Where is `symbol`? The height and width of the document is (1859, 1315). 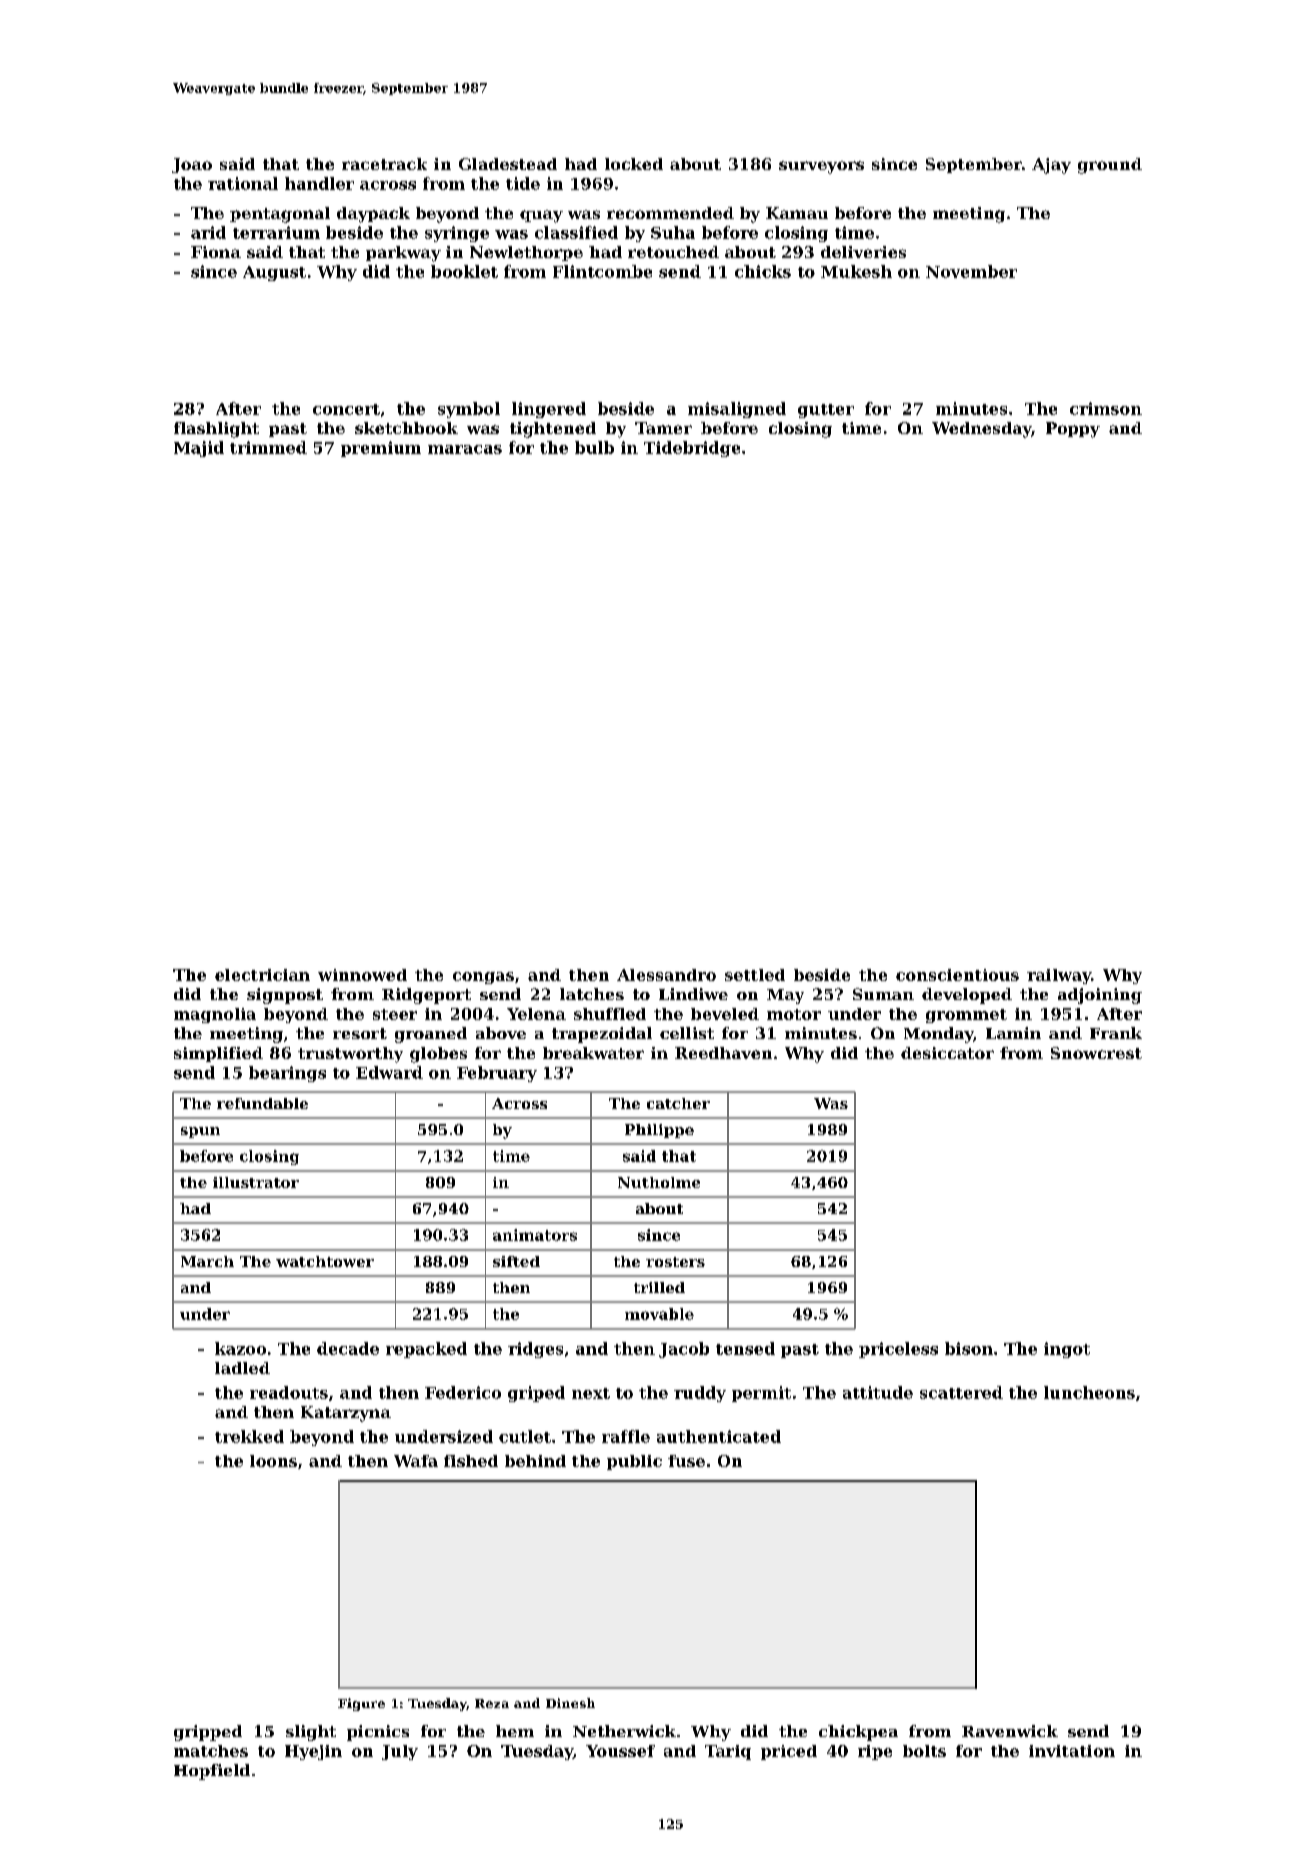
symbol is located at coordinates (469, 410).
